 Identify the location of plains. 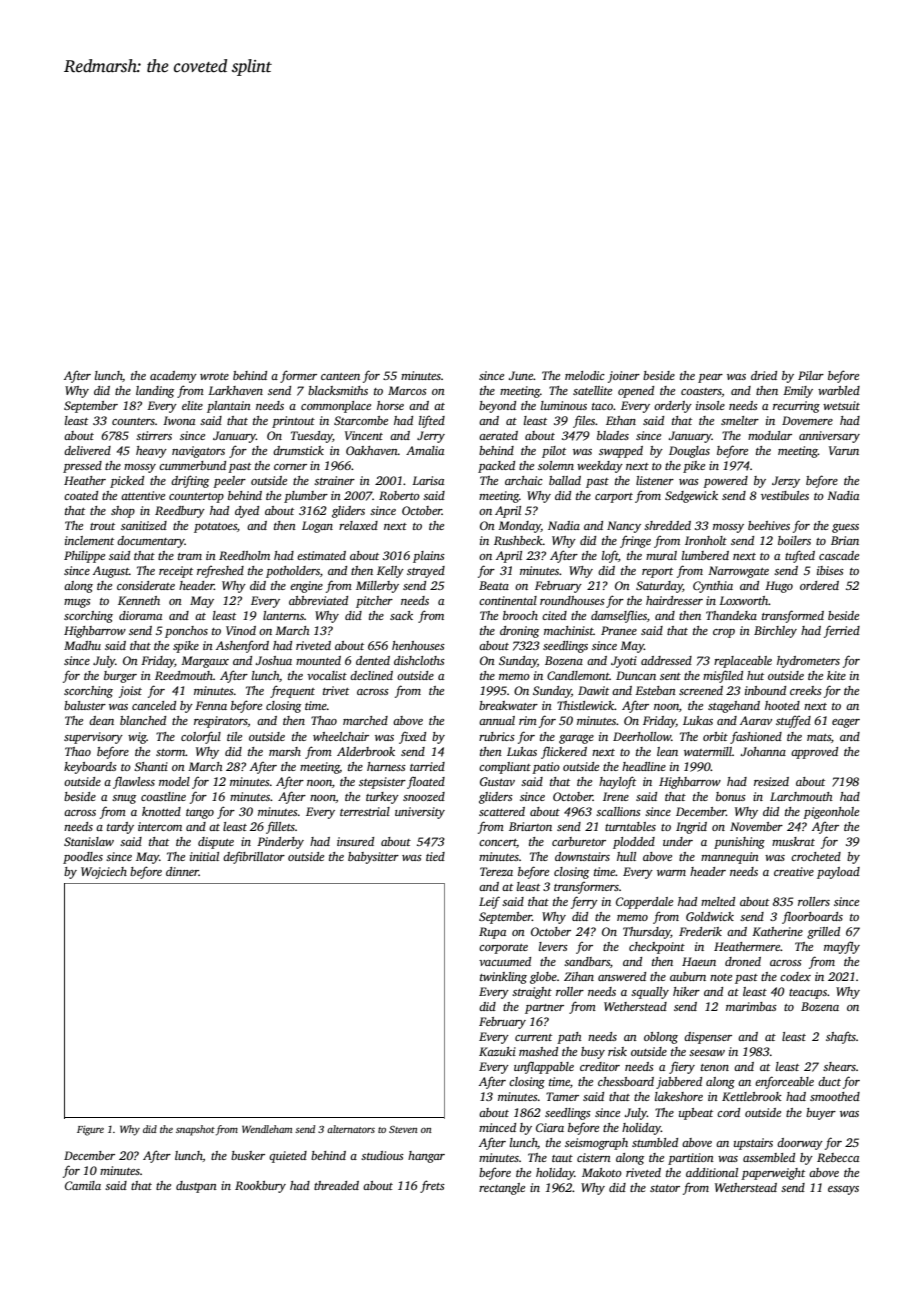
(429, 557).
